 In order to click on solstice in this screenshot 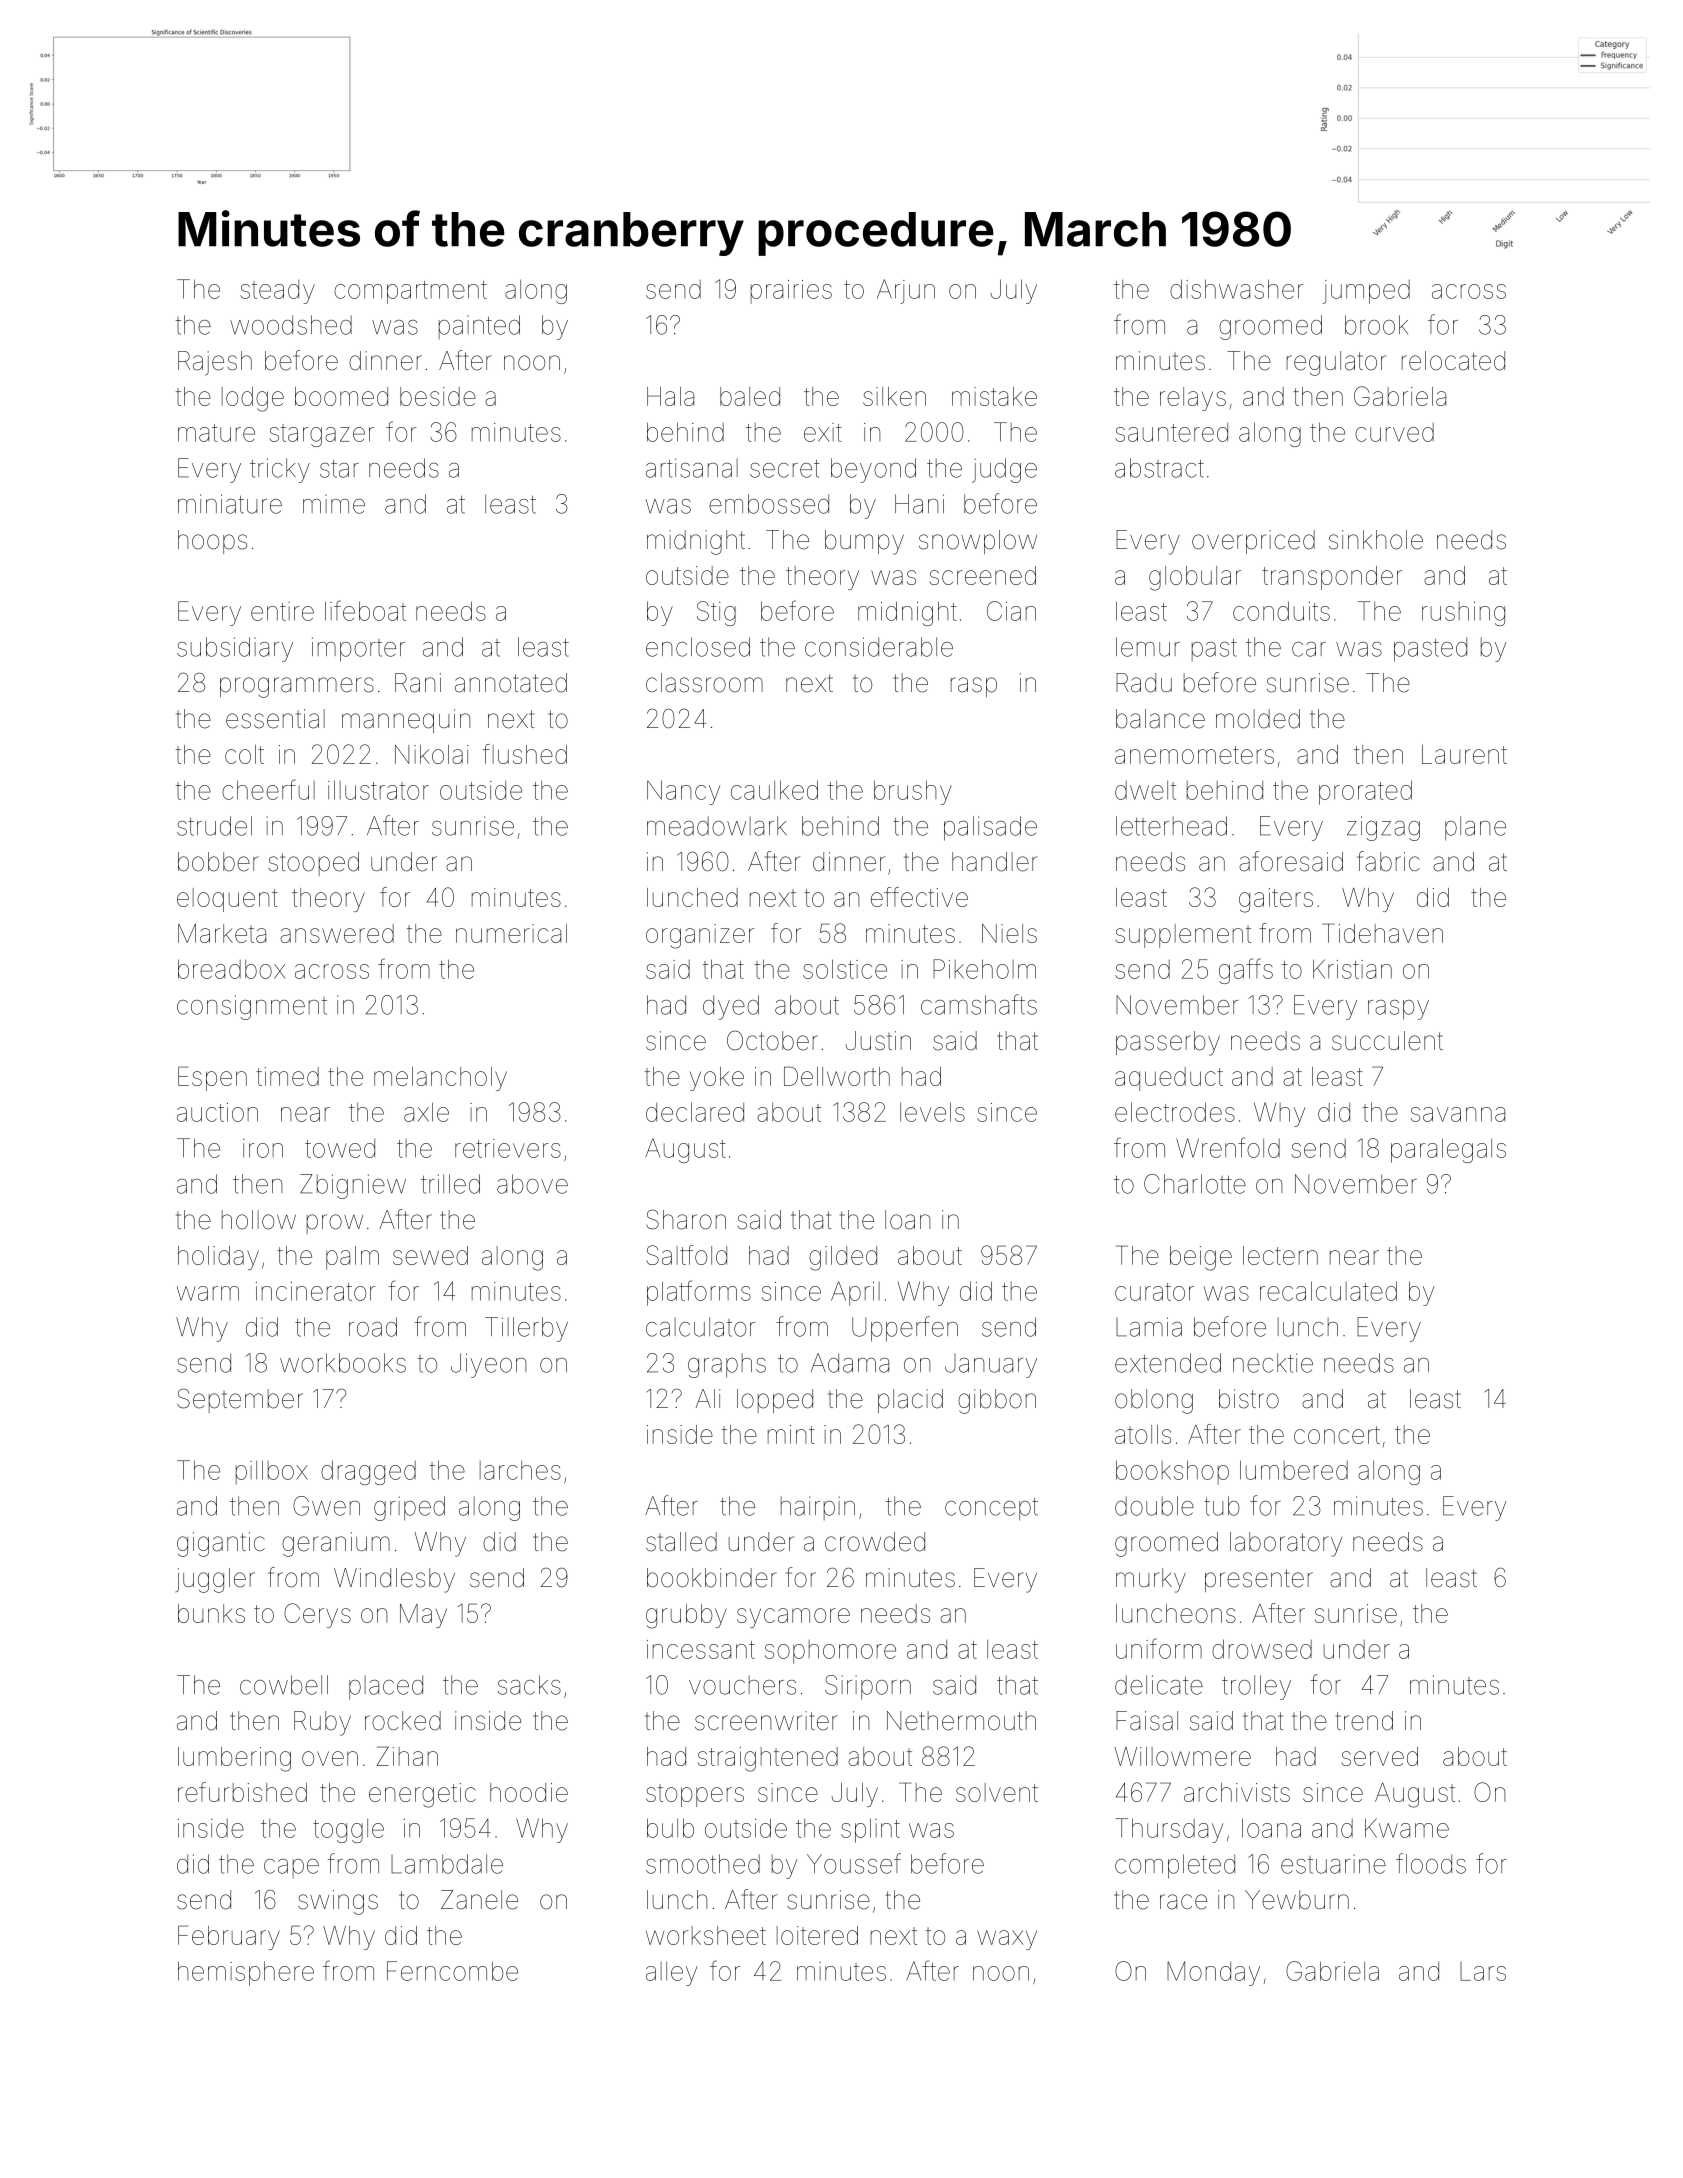, I will do `click(845, 969)`.
